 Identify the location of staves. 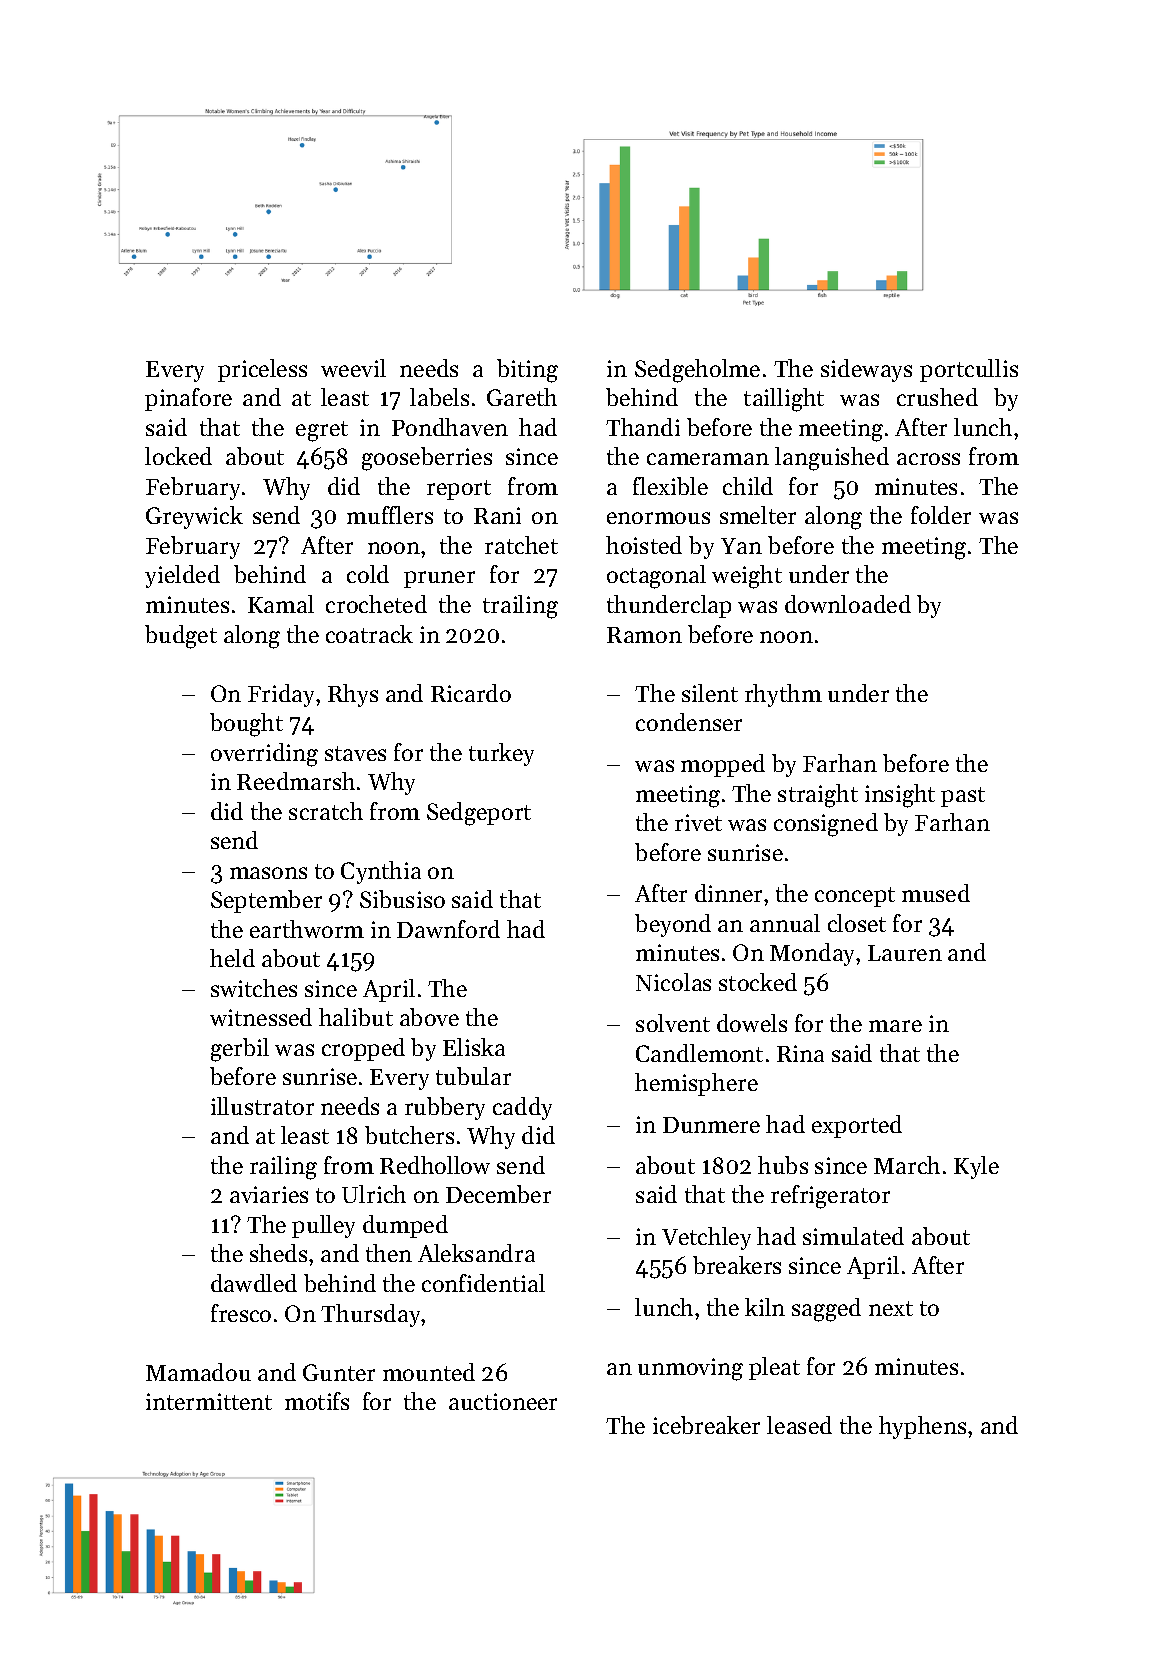
(355, 753).
